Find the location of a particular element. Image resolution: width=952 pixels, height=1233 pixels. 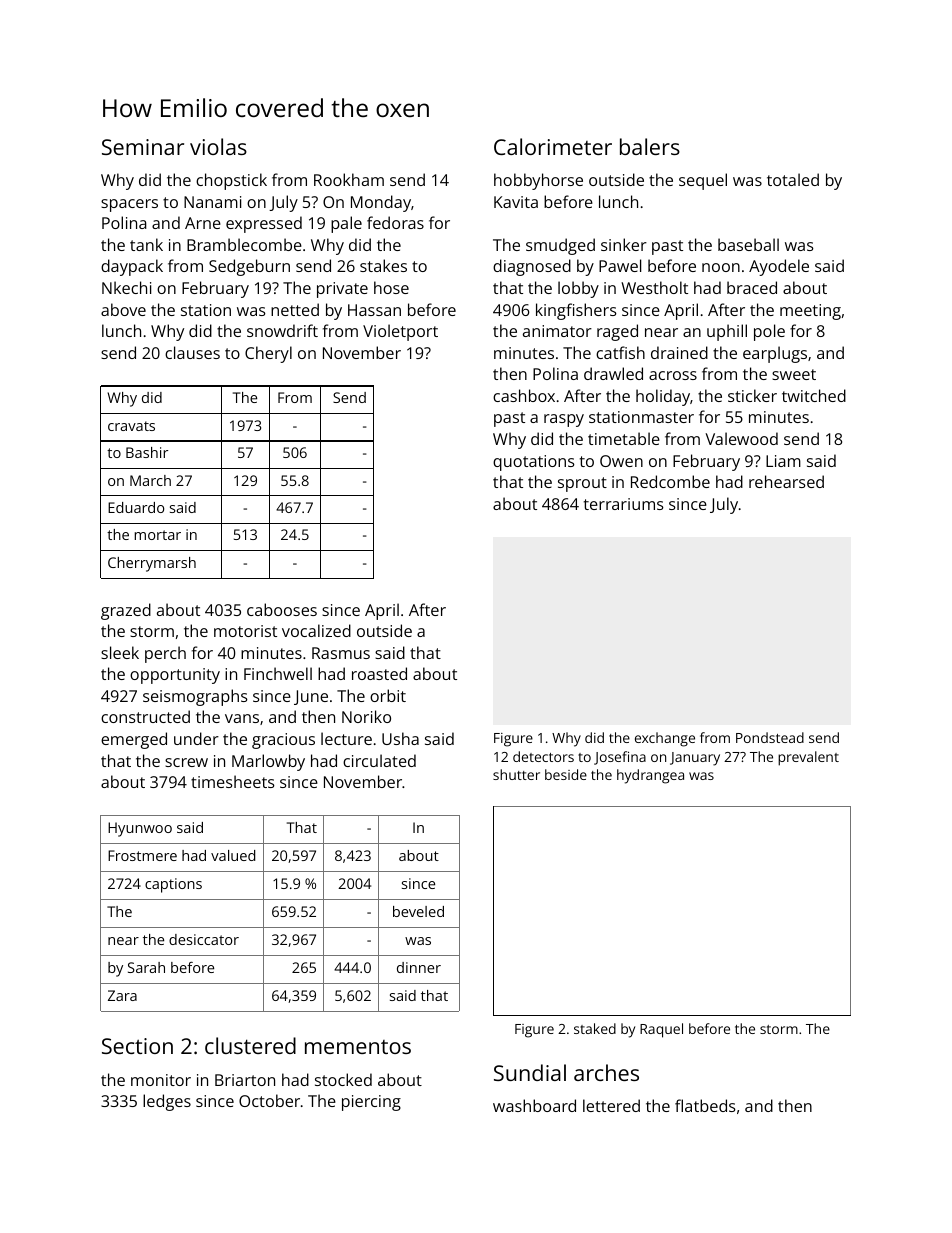

ledges is located at coordinates (167, 1102).
